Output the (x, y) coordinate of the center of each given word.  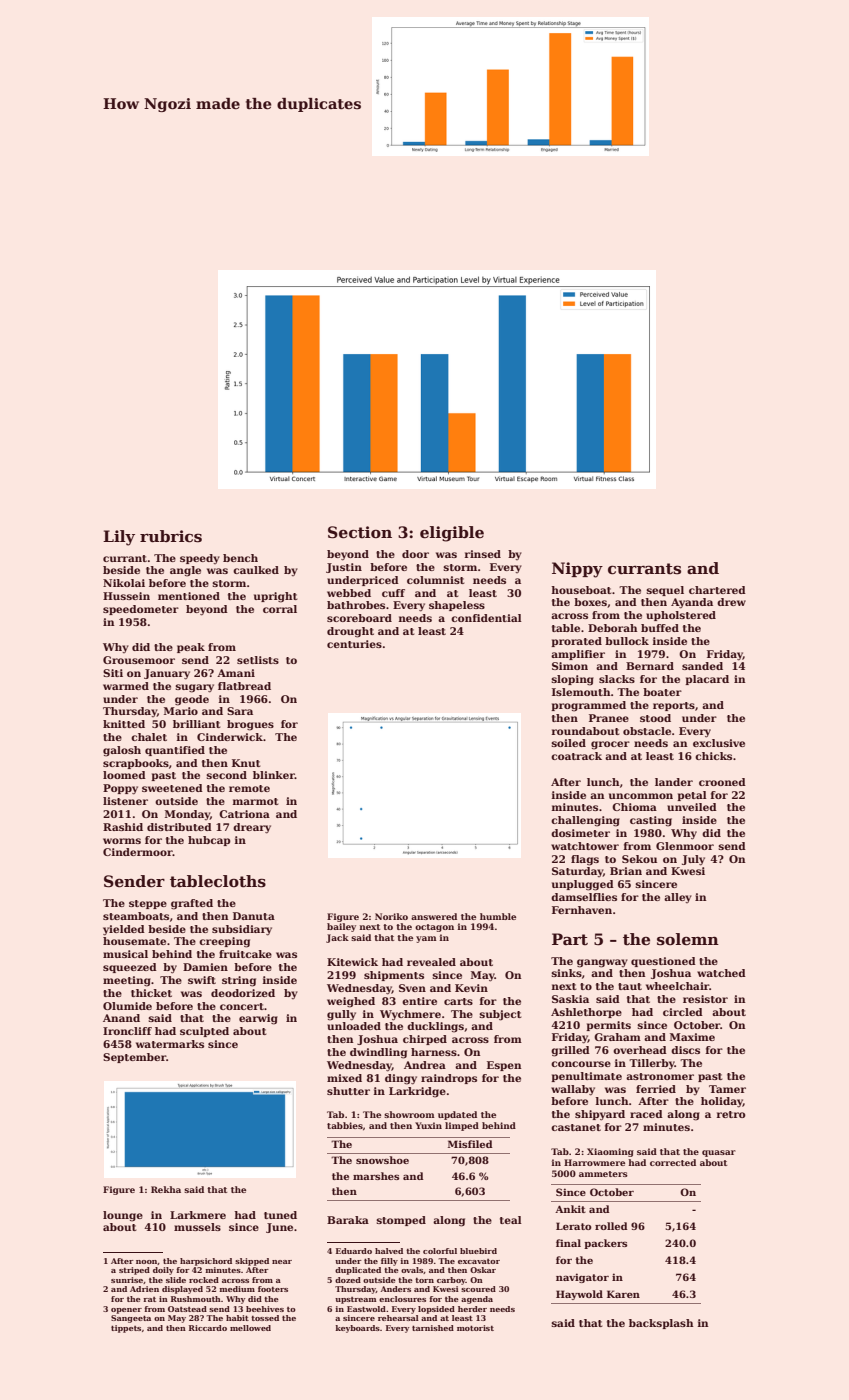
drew (731, 602)
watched (721, 973)
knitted (124, 724)
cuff (393, 593)
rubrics (171, 536)
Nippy (577, 570)
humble (498, 916)
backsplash (661, 1324)
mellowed (250, 1328)
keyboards (357, 1329)
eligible (452, 534)
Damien (205, 967)
